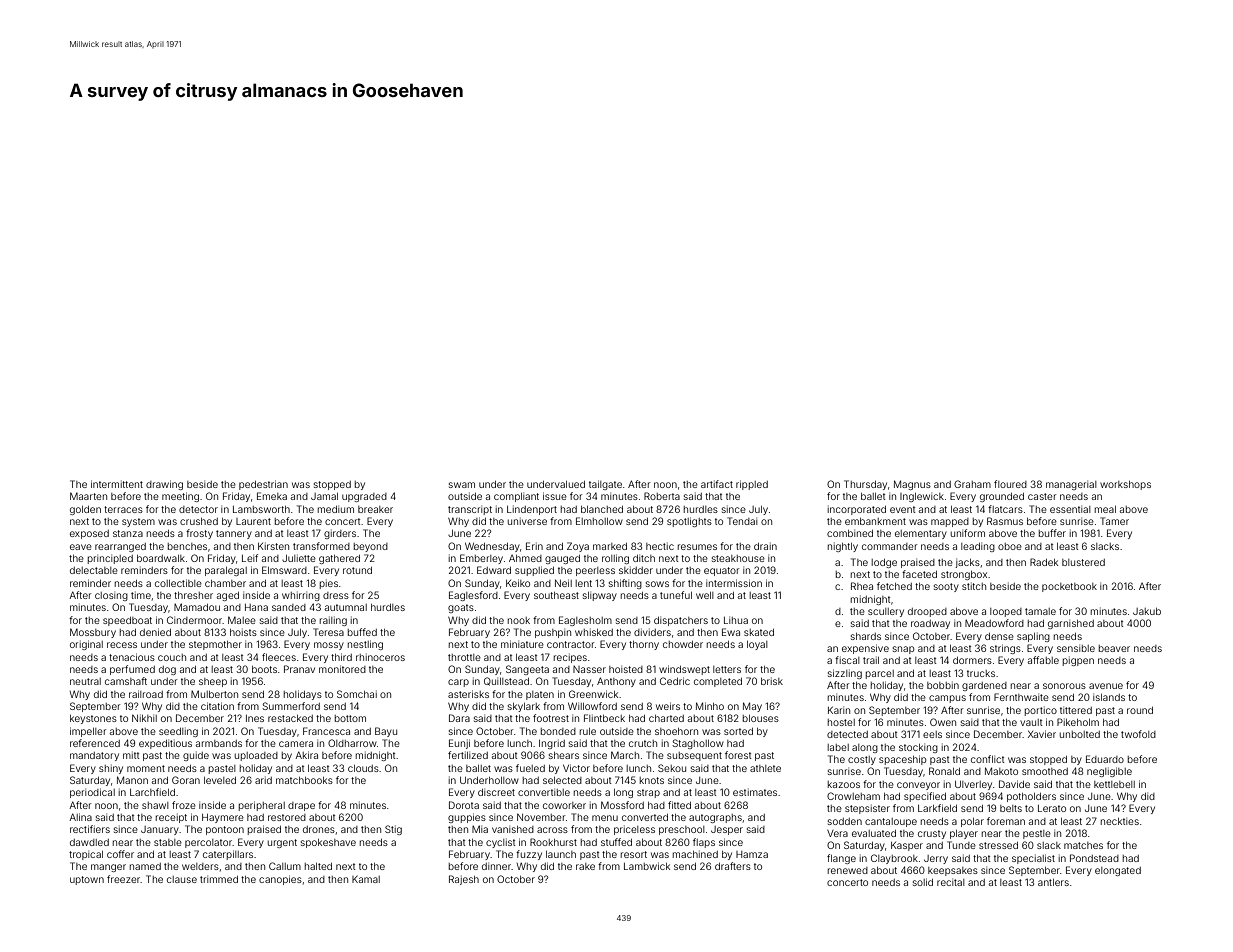  What do you see at coordinates (299, 558) in the screenshot?
I see `Juliette` at bounding box center [299, 558].
